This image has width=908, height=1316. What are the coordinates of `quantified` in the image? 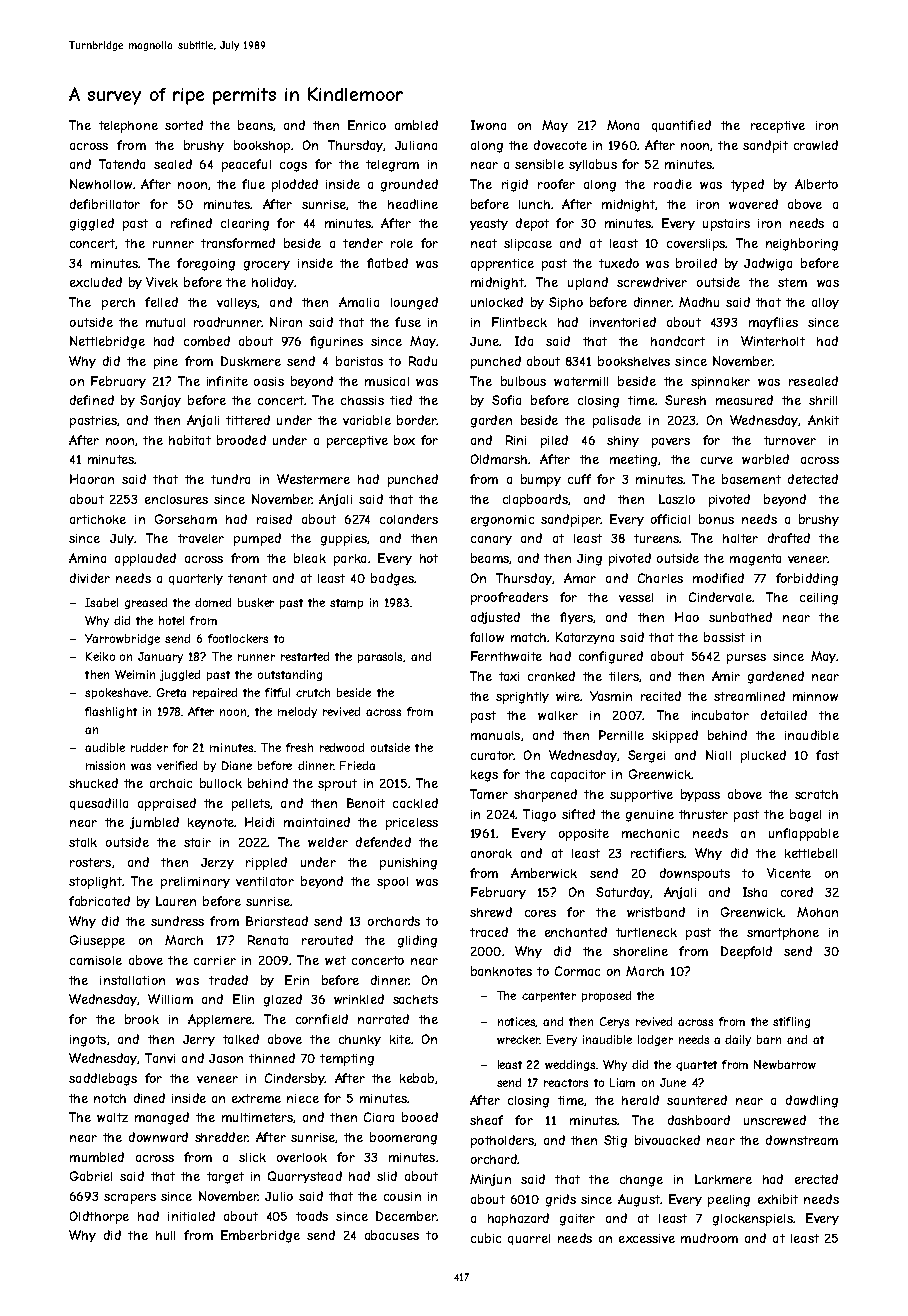 It's located at (681, 126).
